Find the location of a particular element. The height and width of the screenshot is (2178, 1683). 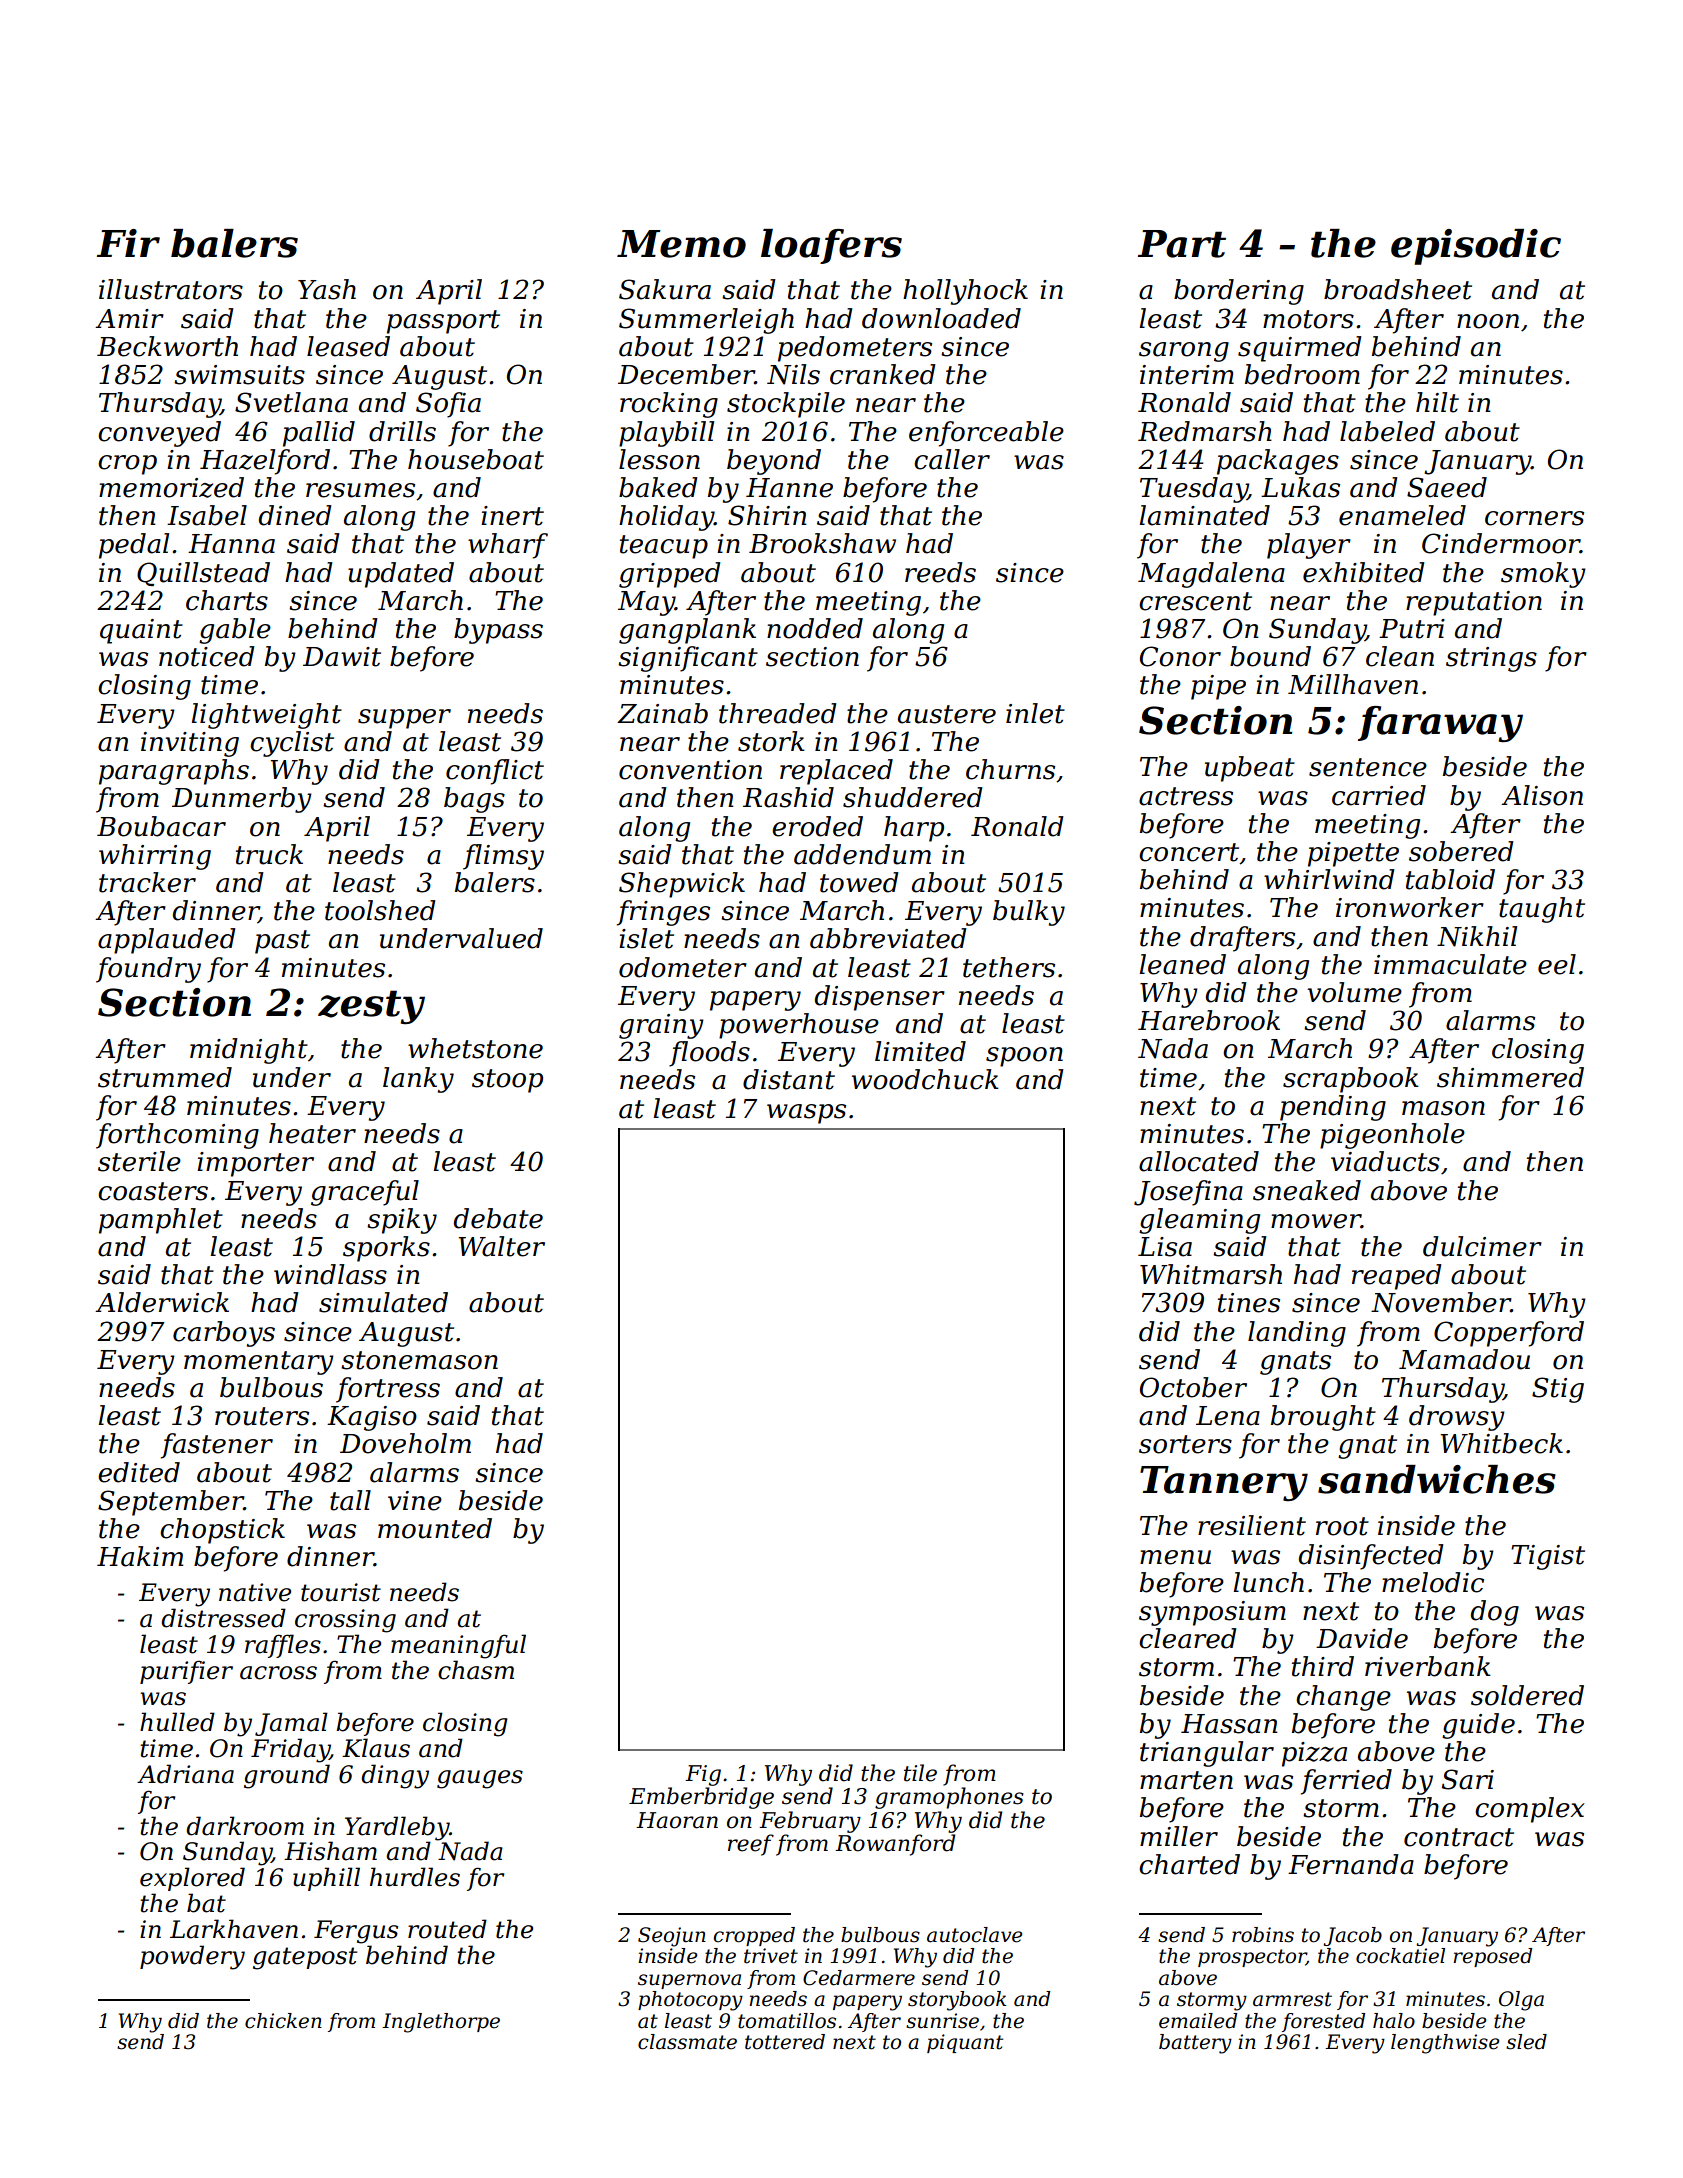

explored is located at coordinates (192, 1879).
